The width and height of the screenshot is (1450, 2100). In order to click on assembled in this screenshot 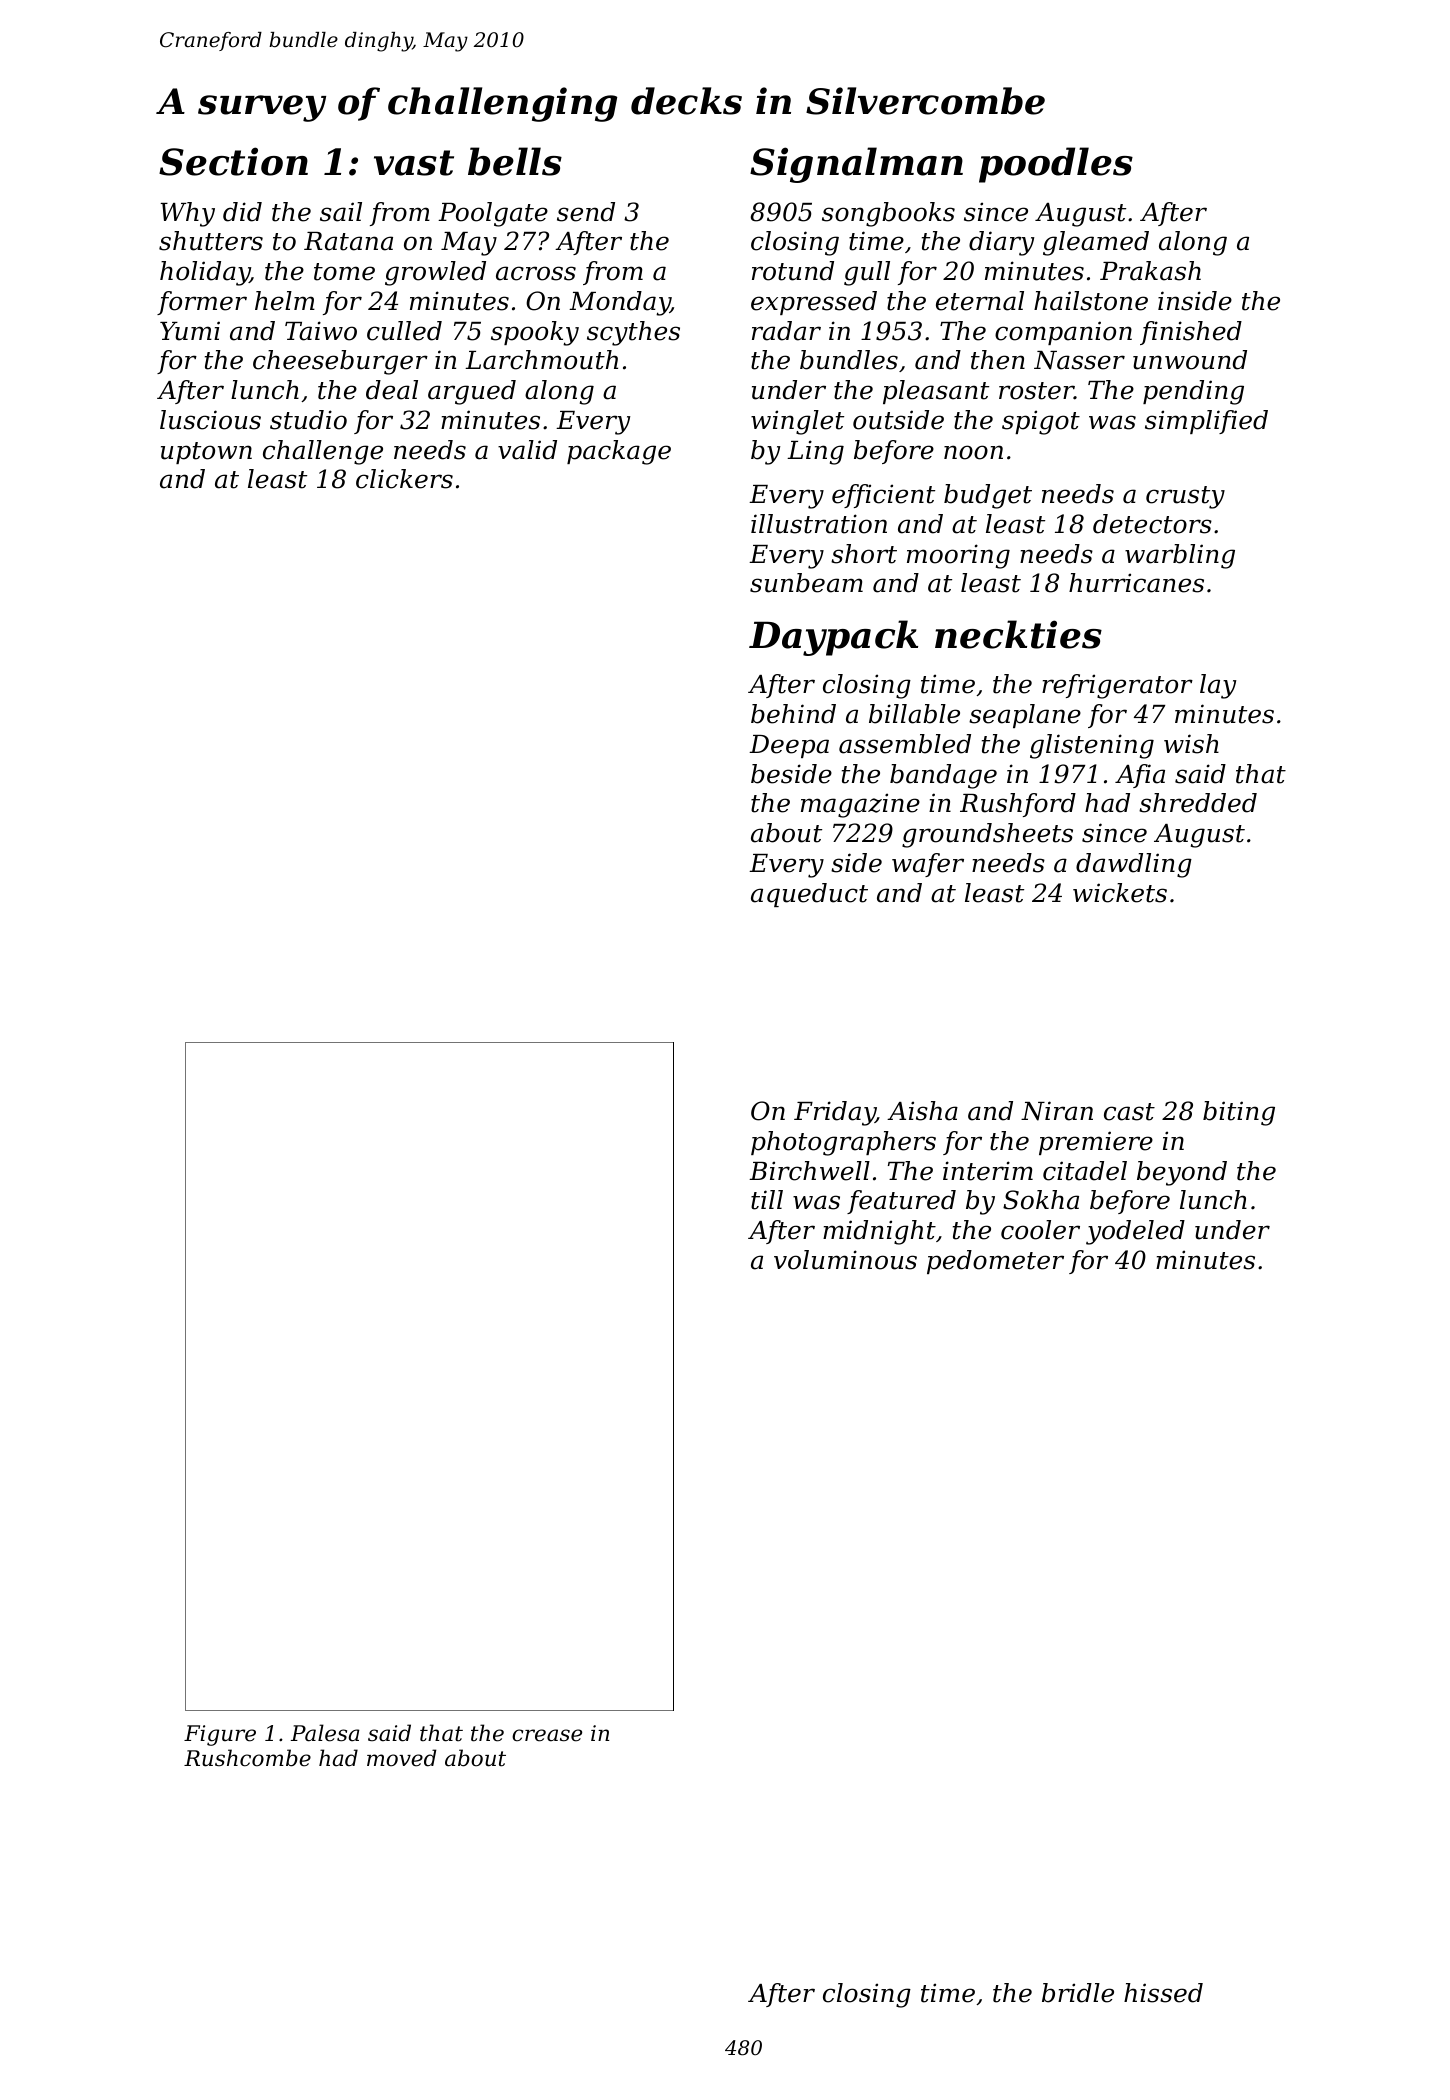, I will do `click(905, 744)`.
